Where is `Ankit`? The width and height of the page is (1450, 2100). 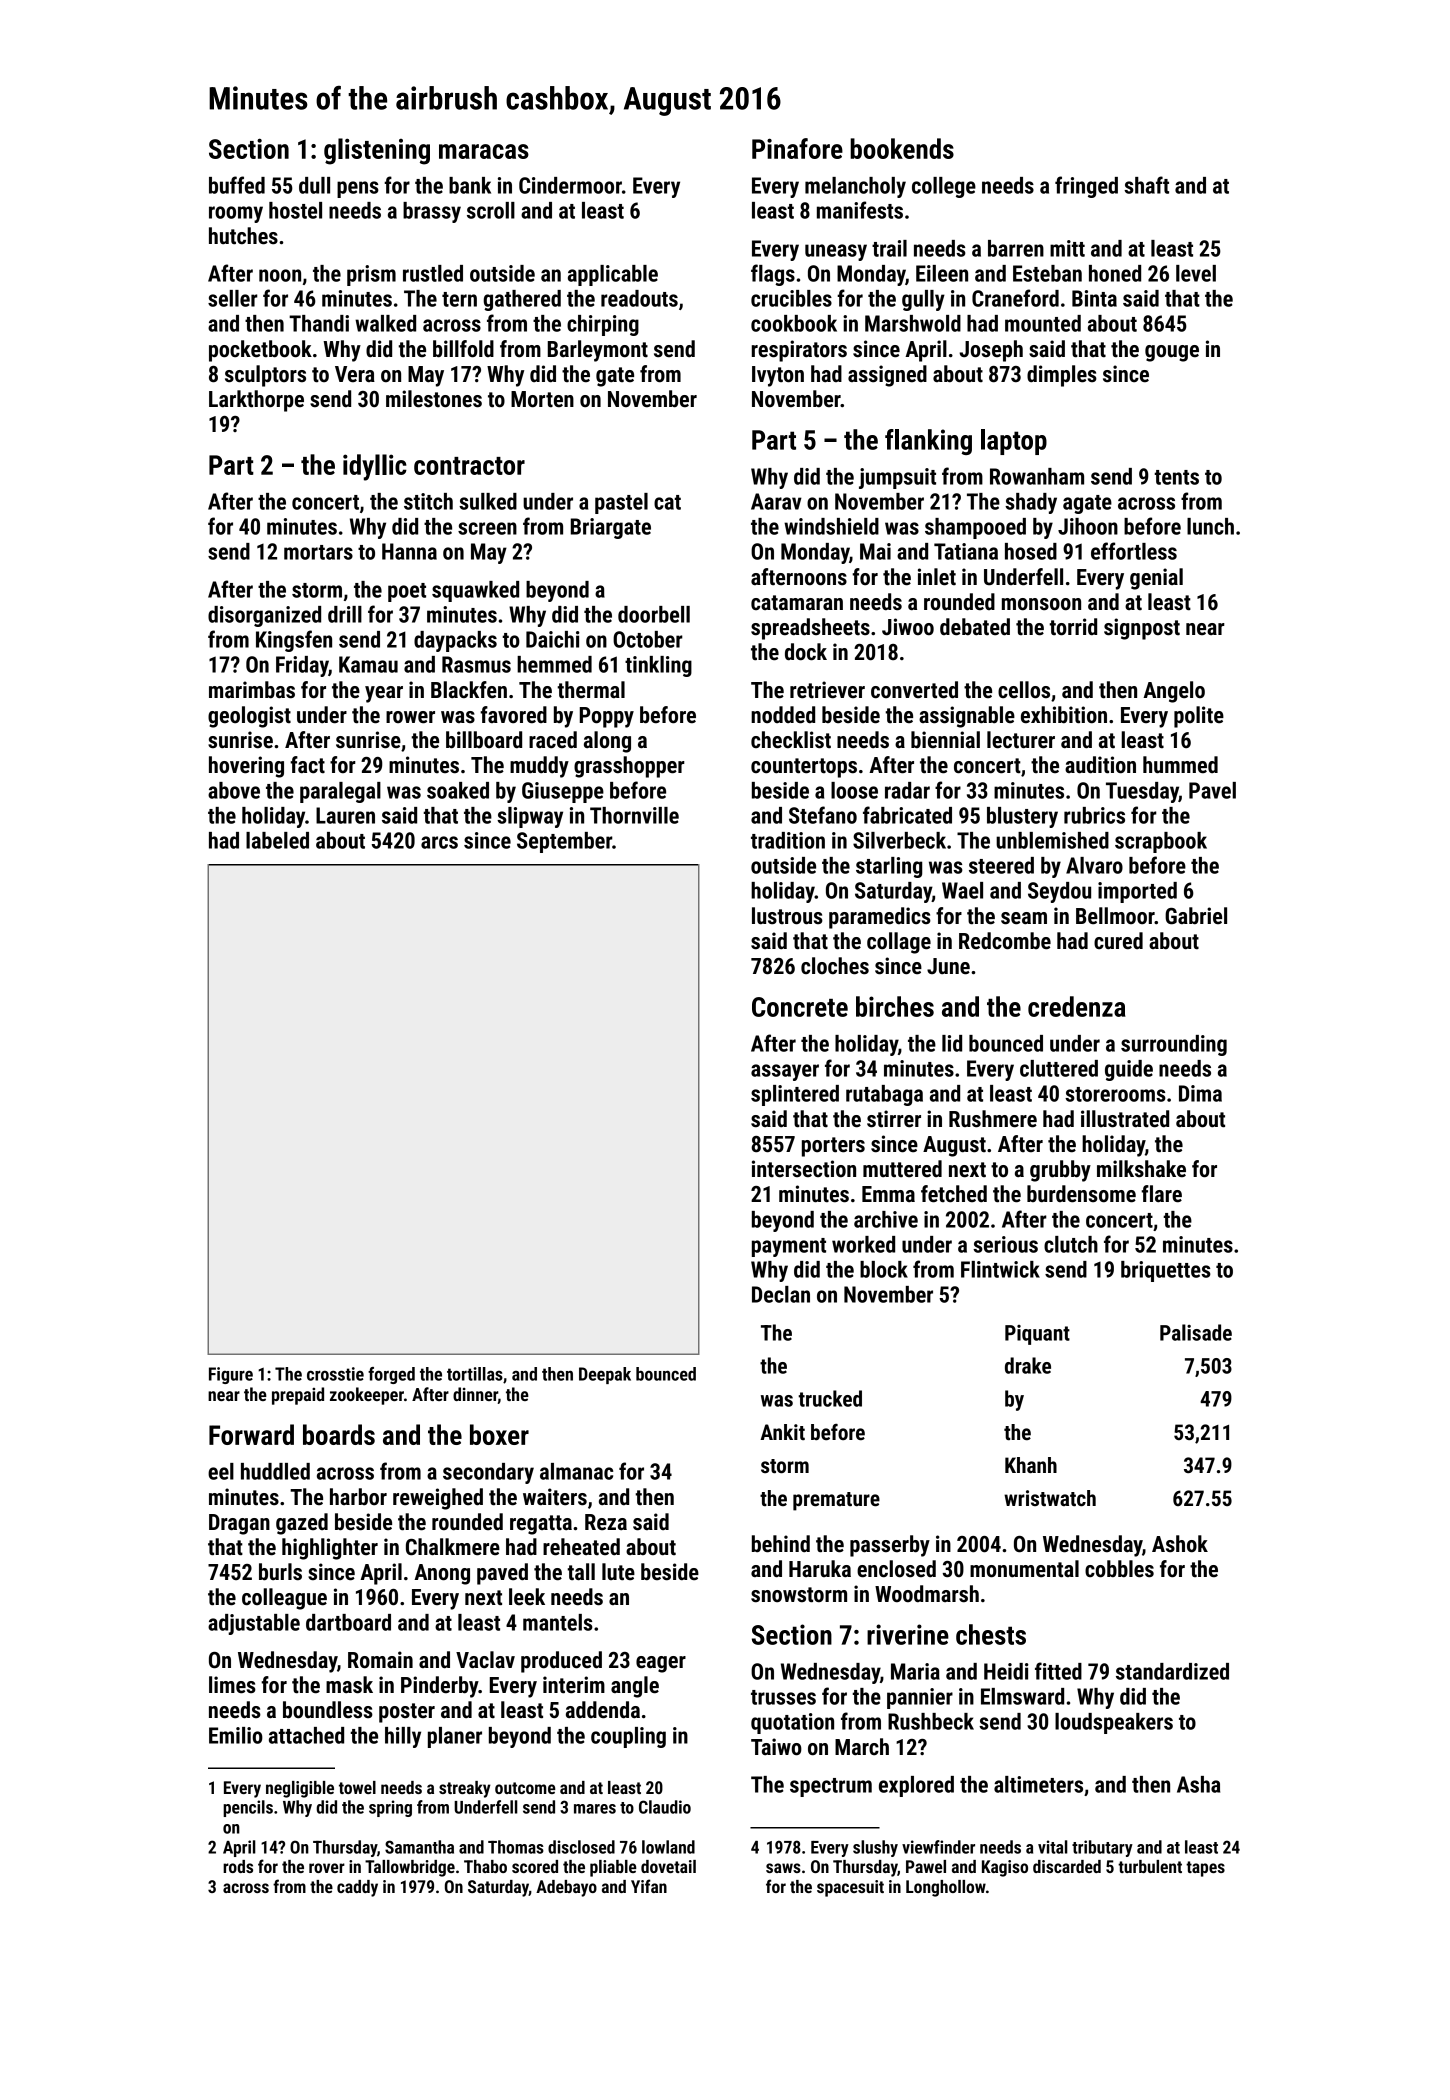 Ankit is located at coordinates (782, 1432).
